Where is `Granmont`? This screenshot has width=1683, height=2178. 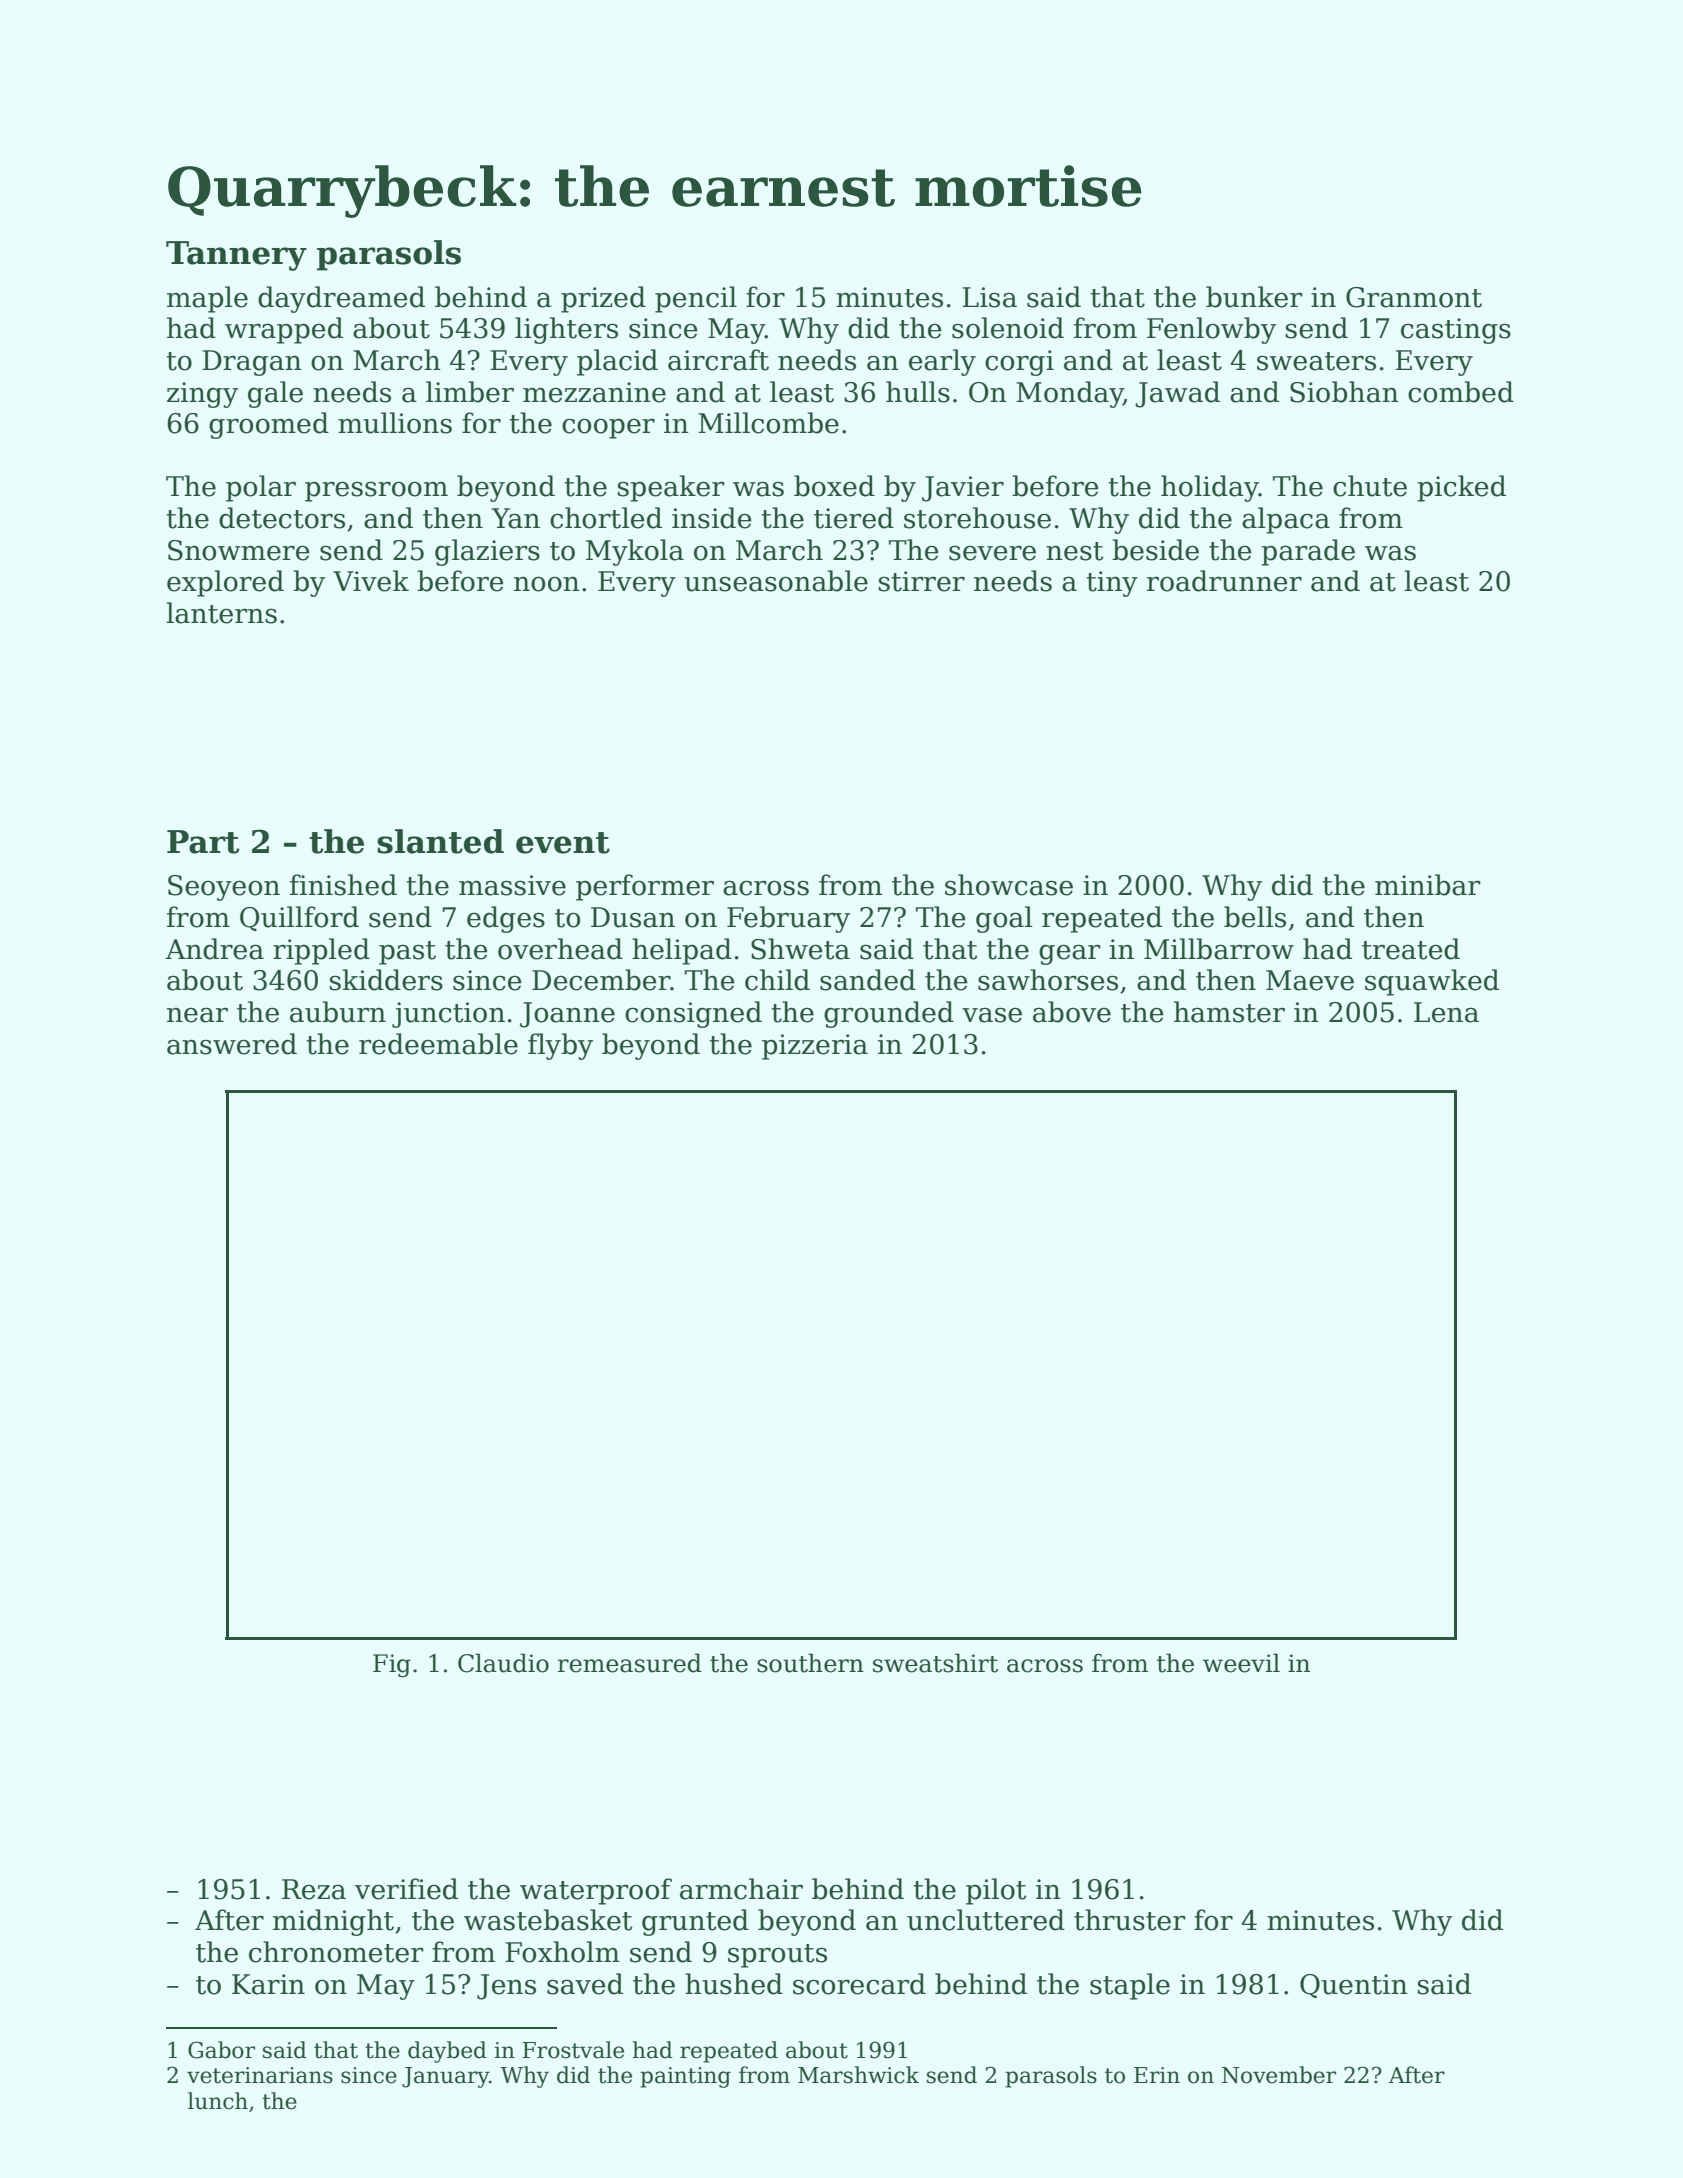
Granmont is located at coordinates (1414, 297).
